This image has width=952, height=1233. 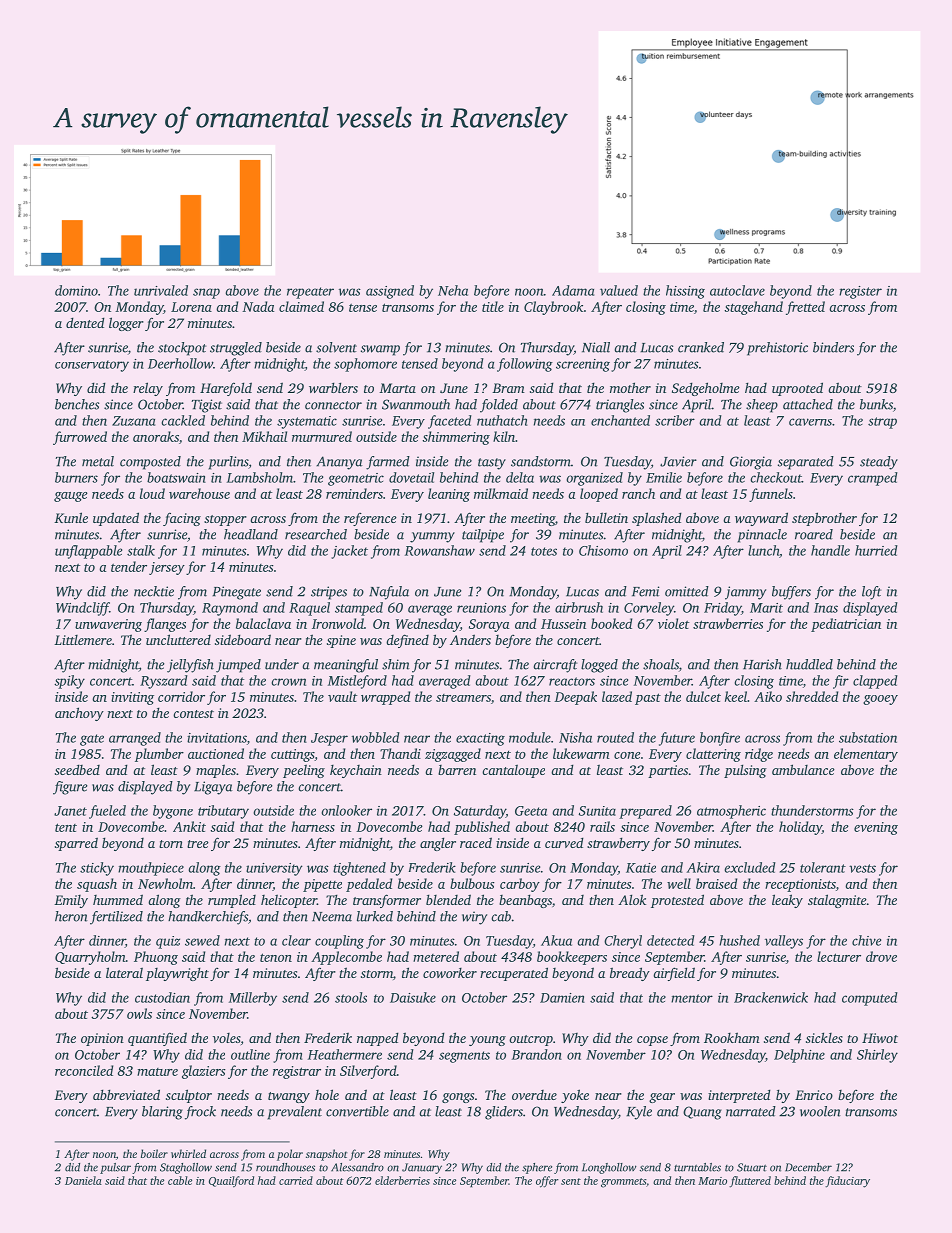 I want to click on register, so click(x=860, y=292).
